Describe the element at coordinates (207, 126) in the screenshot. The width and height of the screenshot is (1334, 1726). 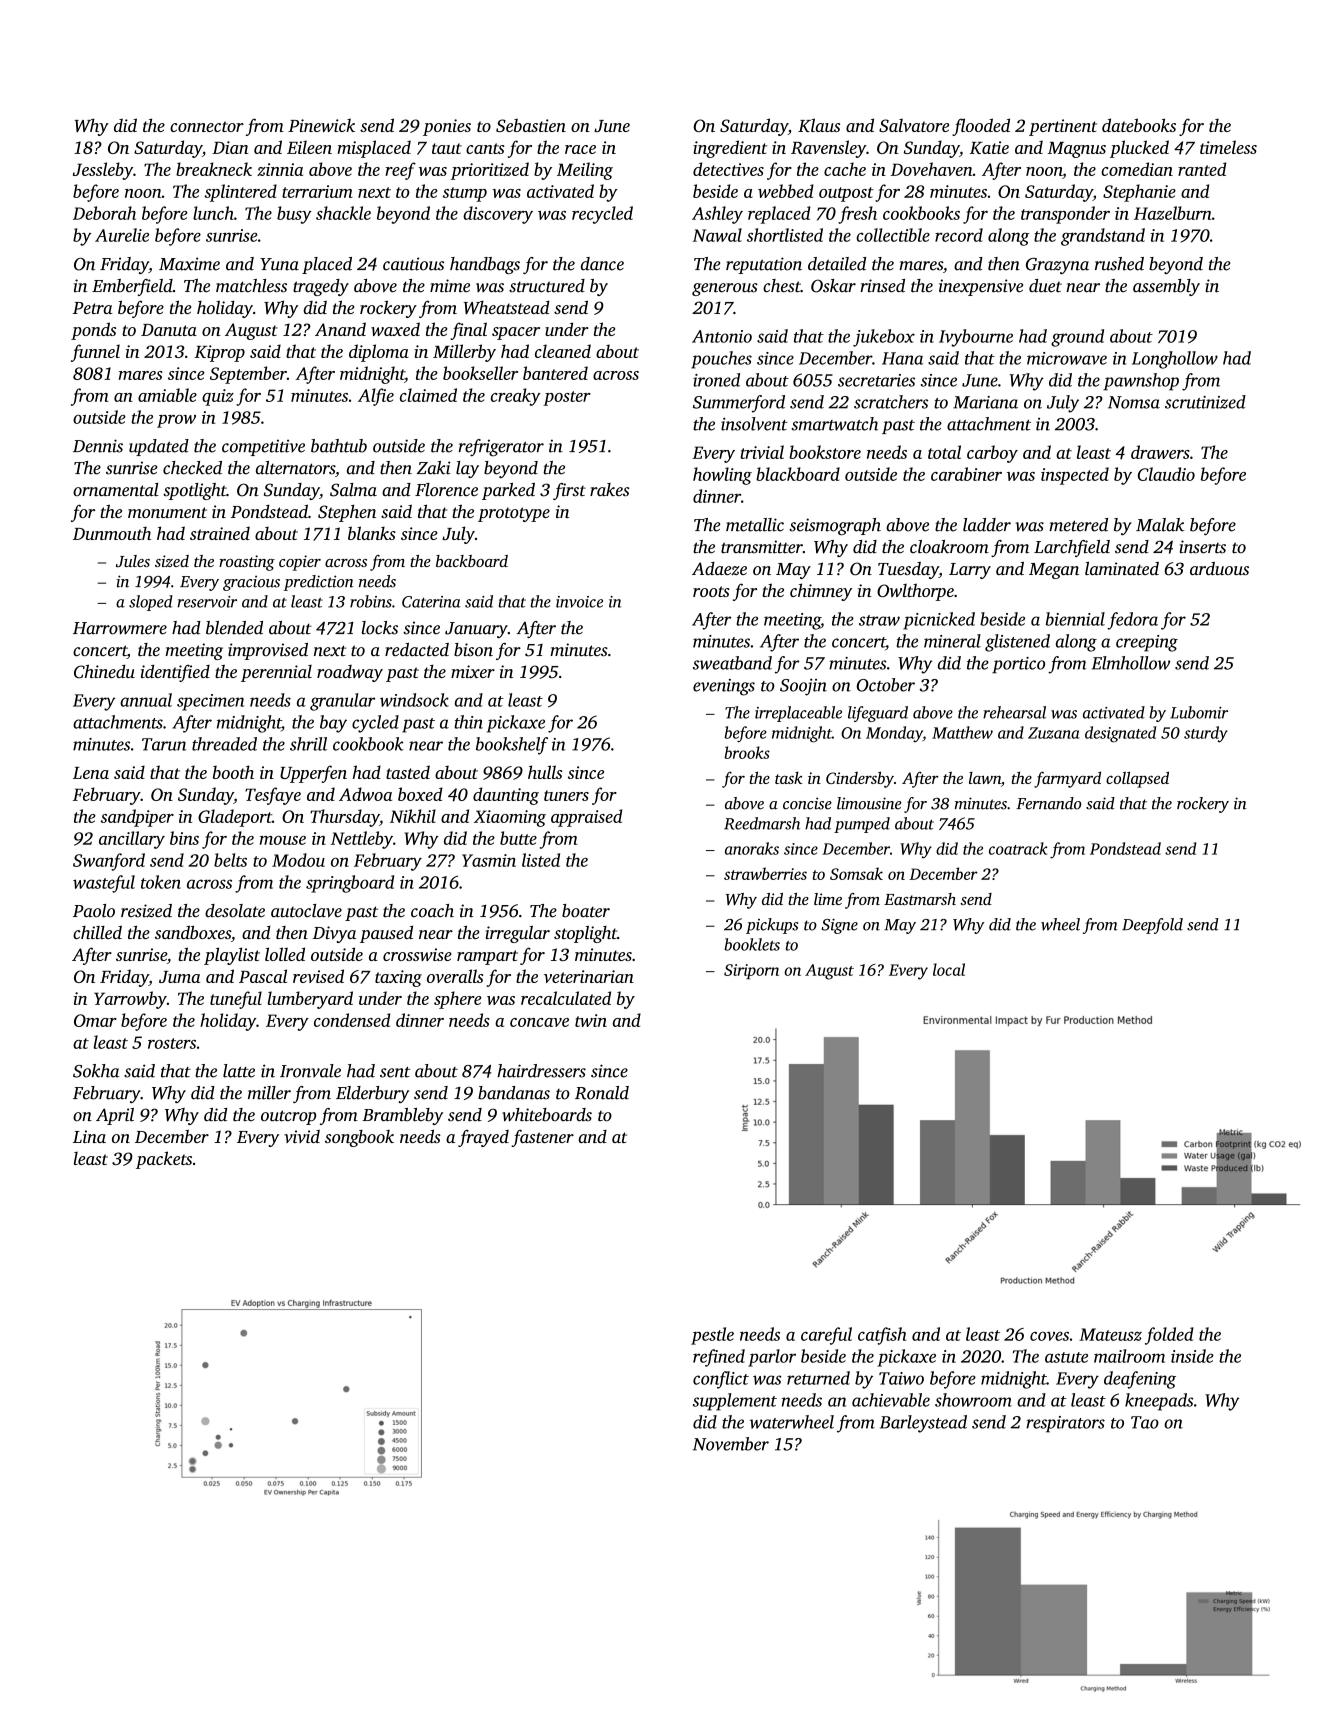
I see `connector` at that location.
